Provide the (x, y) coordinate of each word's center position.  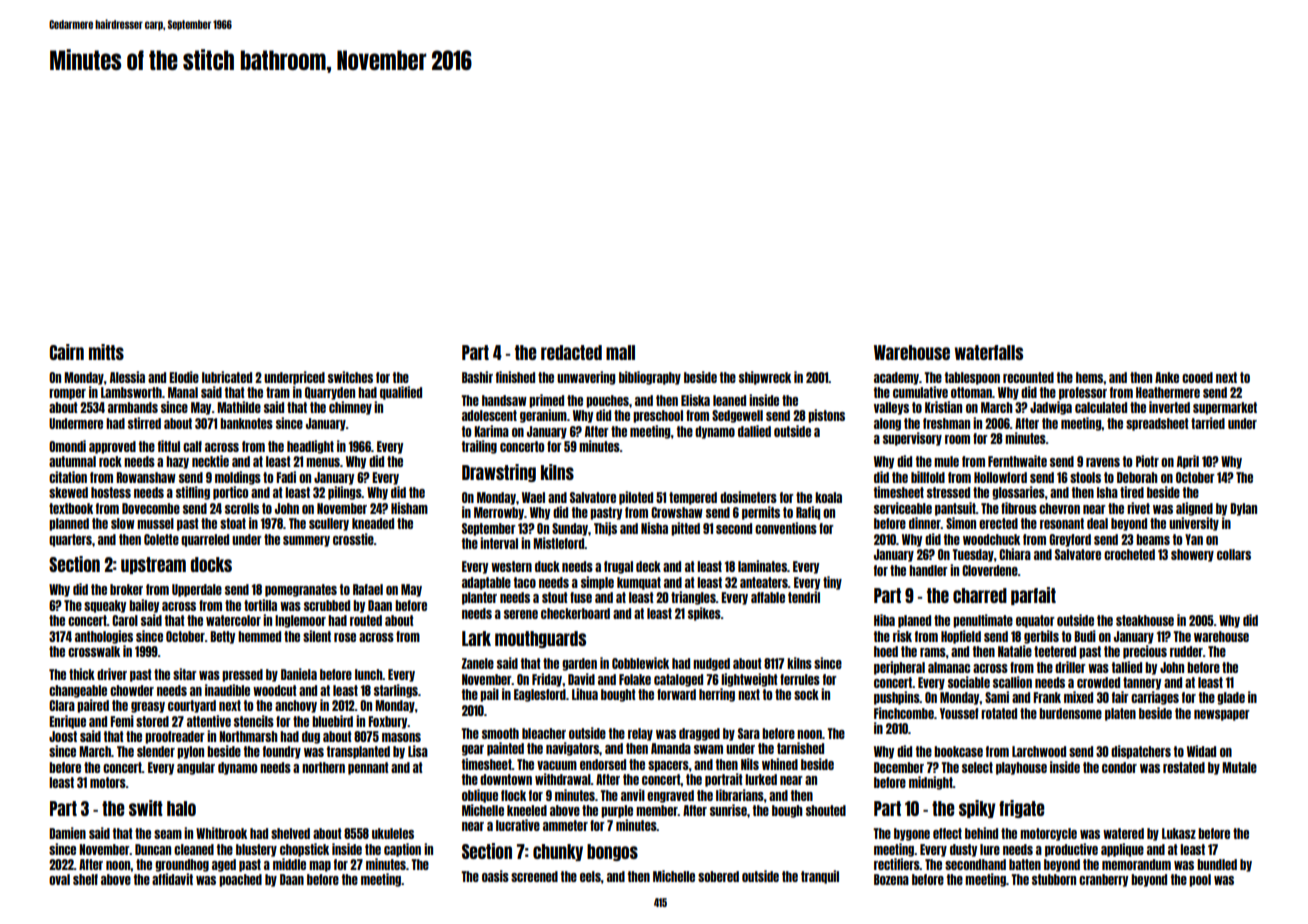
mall (620, 352)
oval (59, 879)
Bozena (891, 879)
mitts (106, 352)
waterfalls (989, 352)
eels (590, 876)
